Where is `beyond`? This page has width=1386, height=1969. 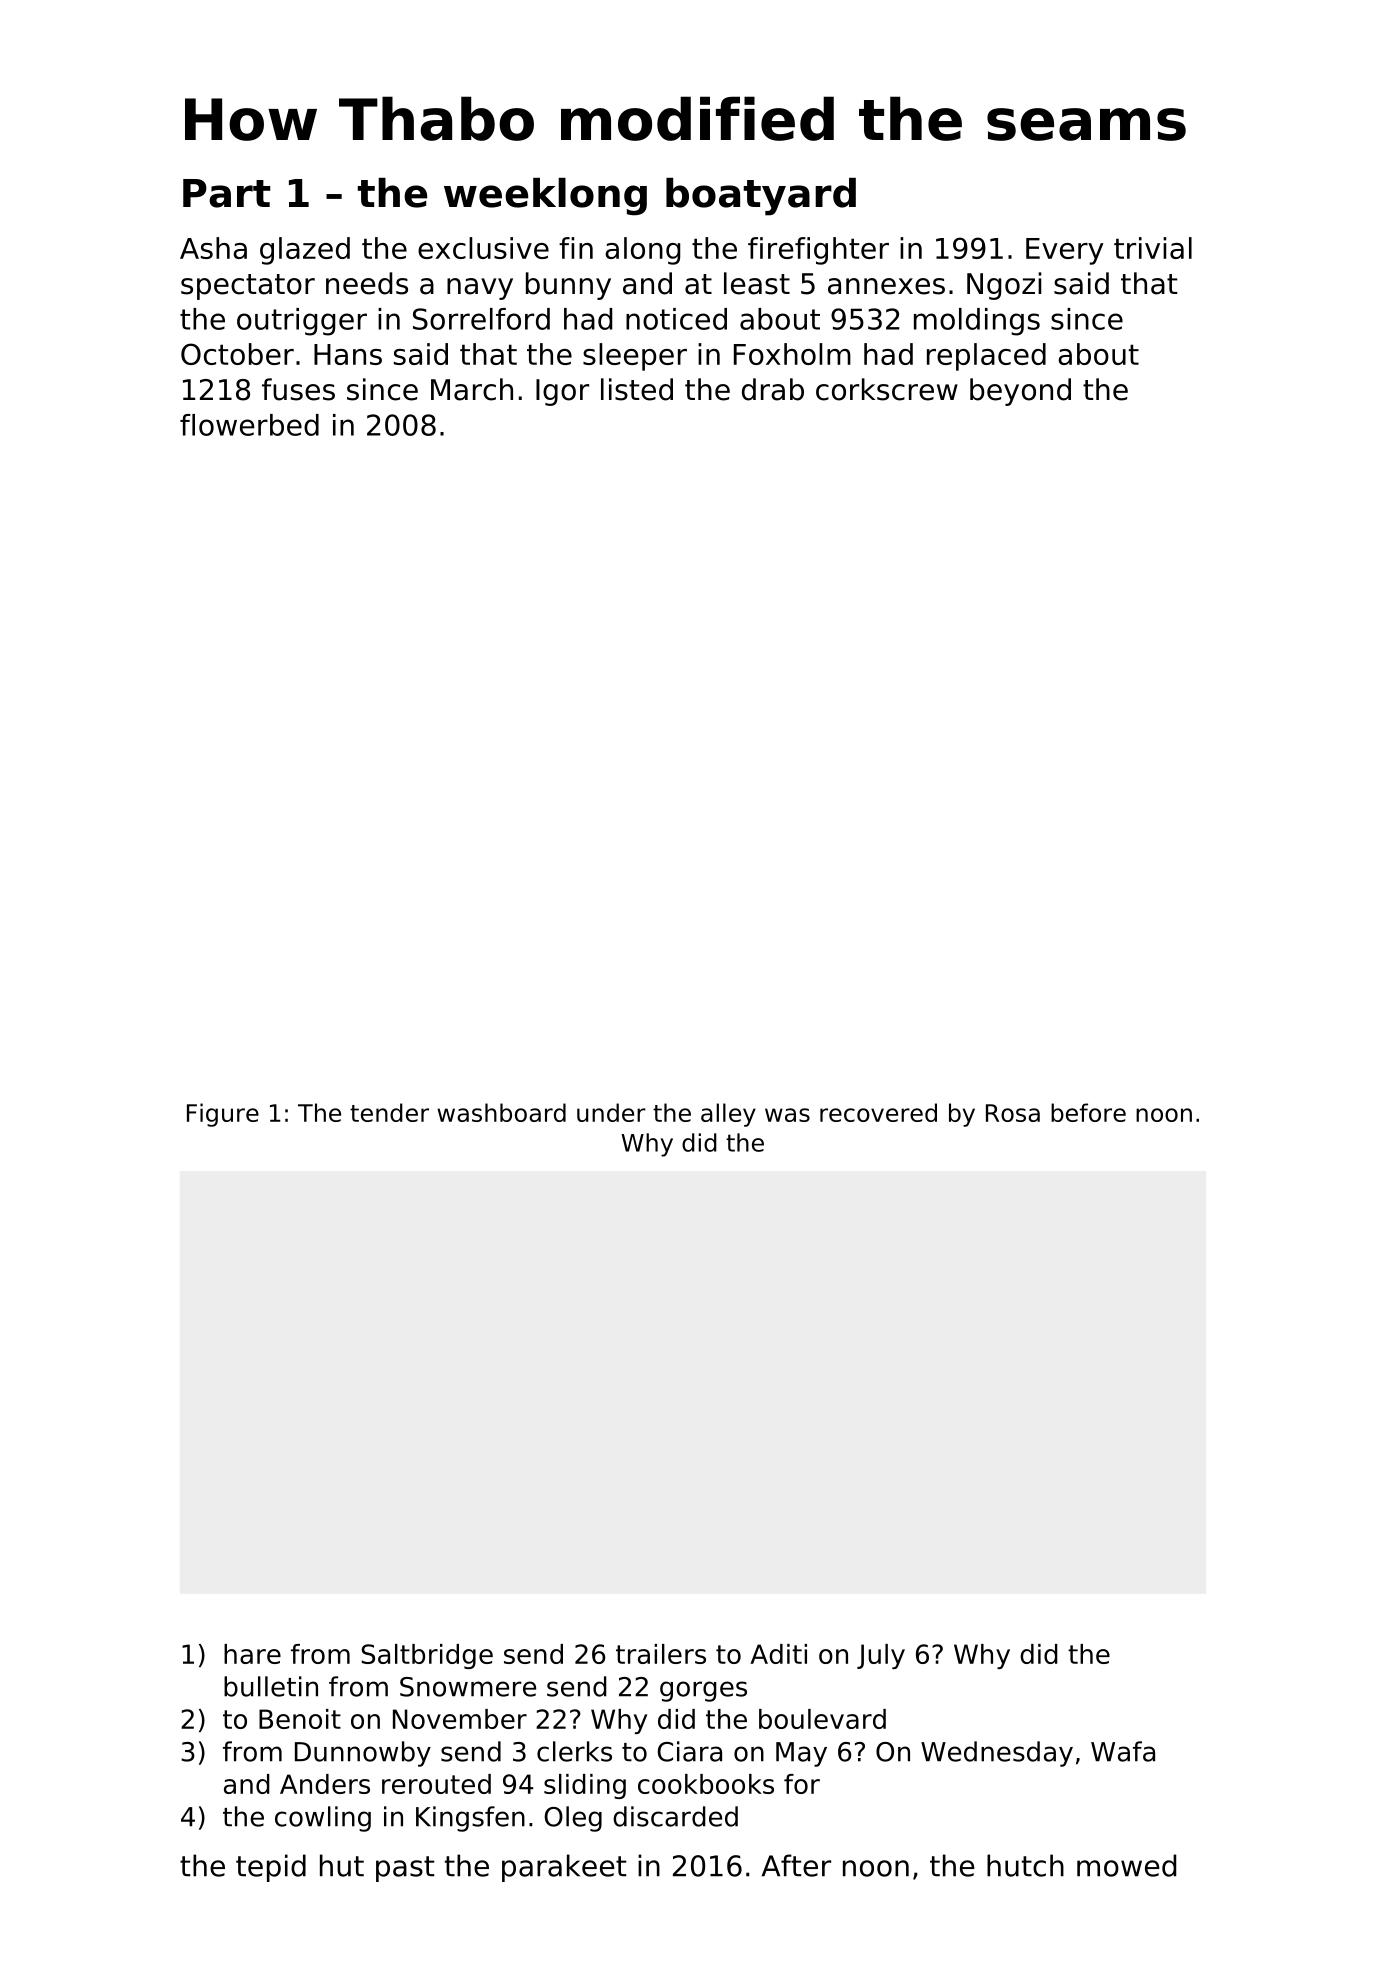
beyond is located at coordinates (1020, 392).
